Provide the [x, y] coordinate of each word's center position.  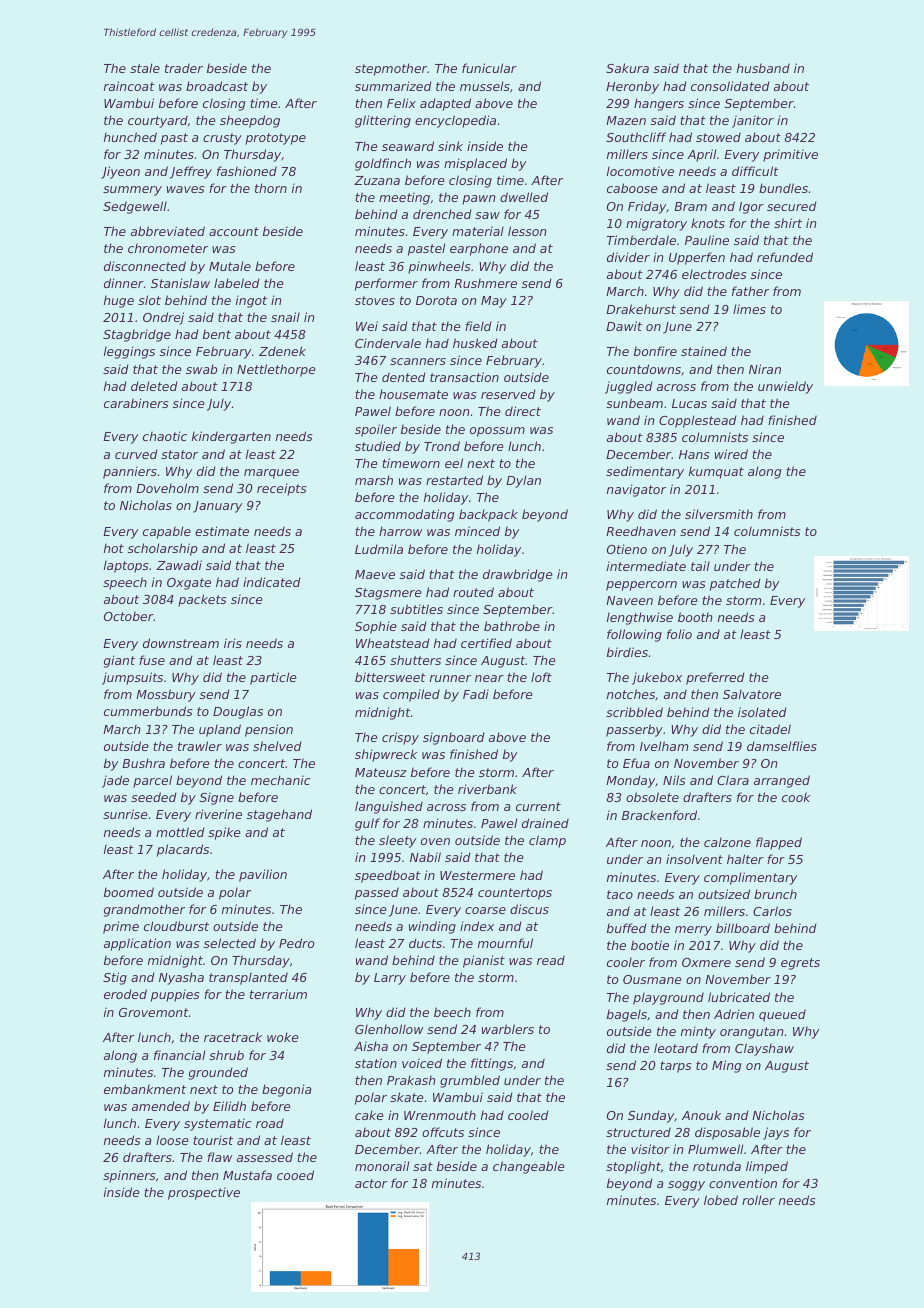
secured [792, 206]
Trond [442, 446]
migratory [656, 224]
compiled [411, 695]
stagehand [279, 815]
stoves [375, 300]
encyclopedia [455, 121]
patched [735, 584]
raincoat [129, 86]
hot [114, 548]
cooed [295, 1175]
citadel [770, 729]
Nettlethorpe [276, 370]
